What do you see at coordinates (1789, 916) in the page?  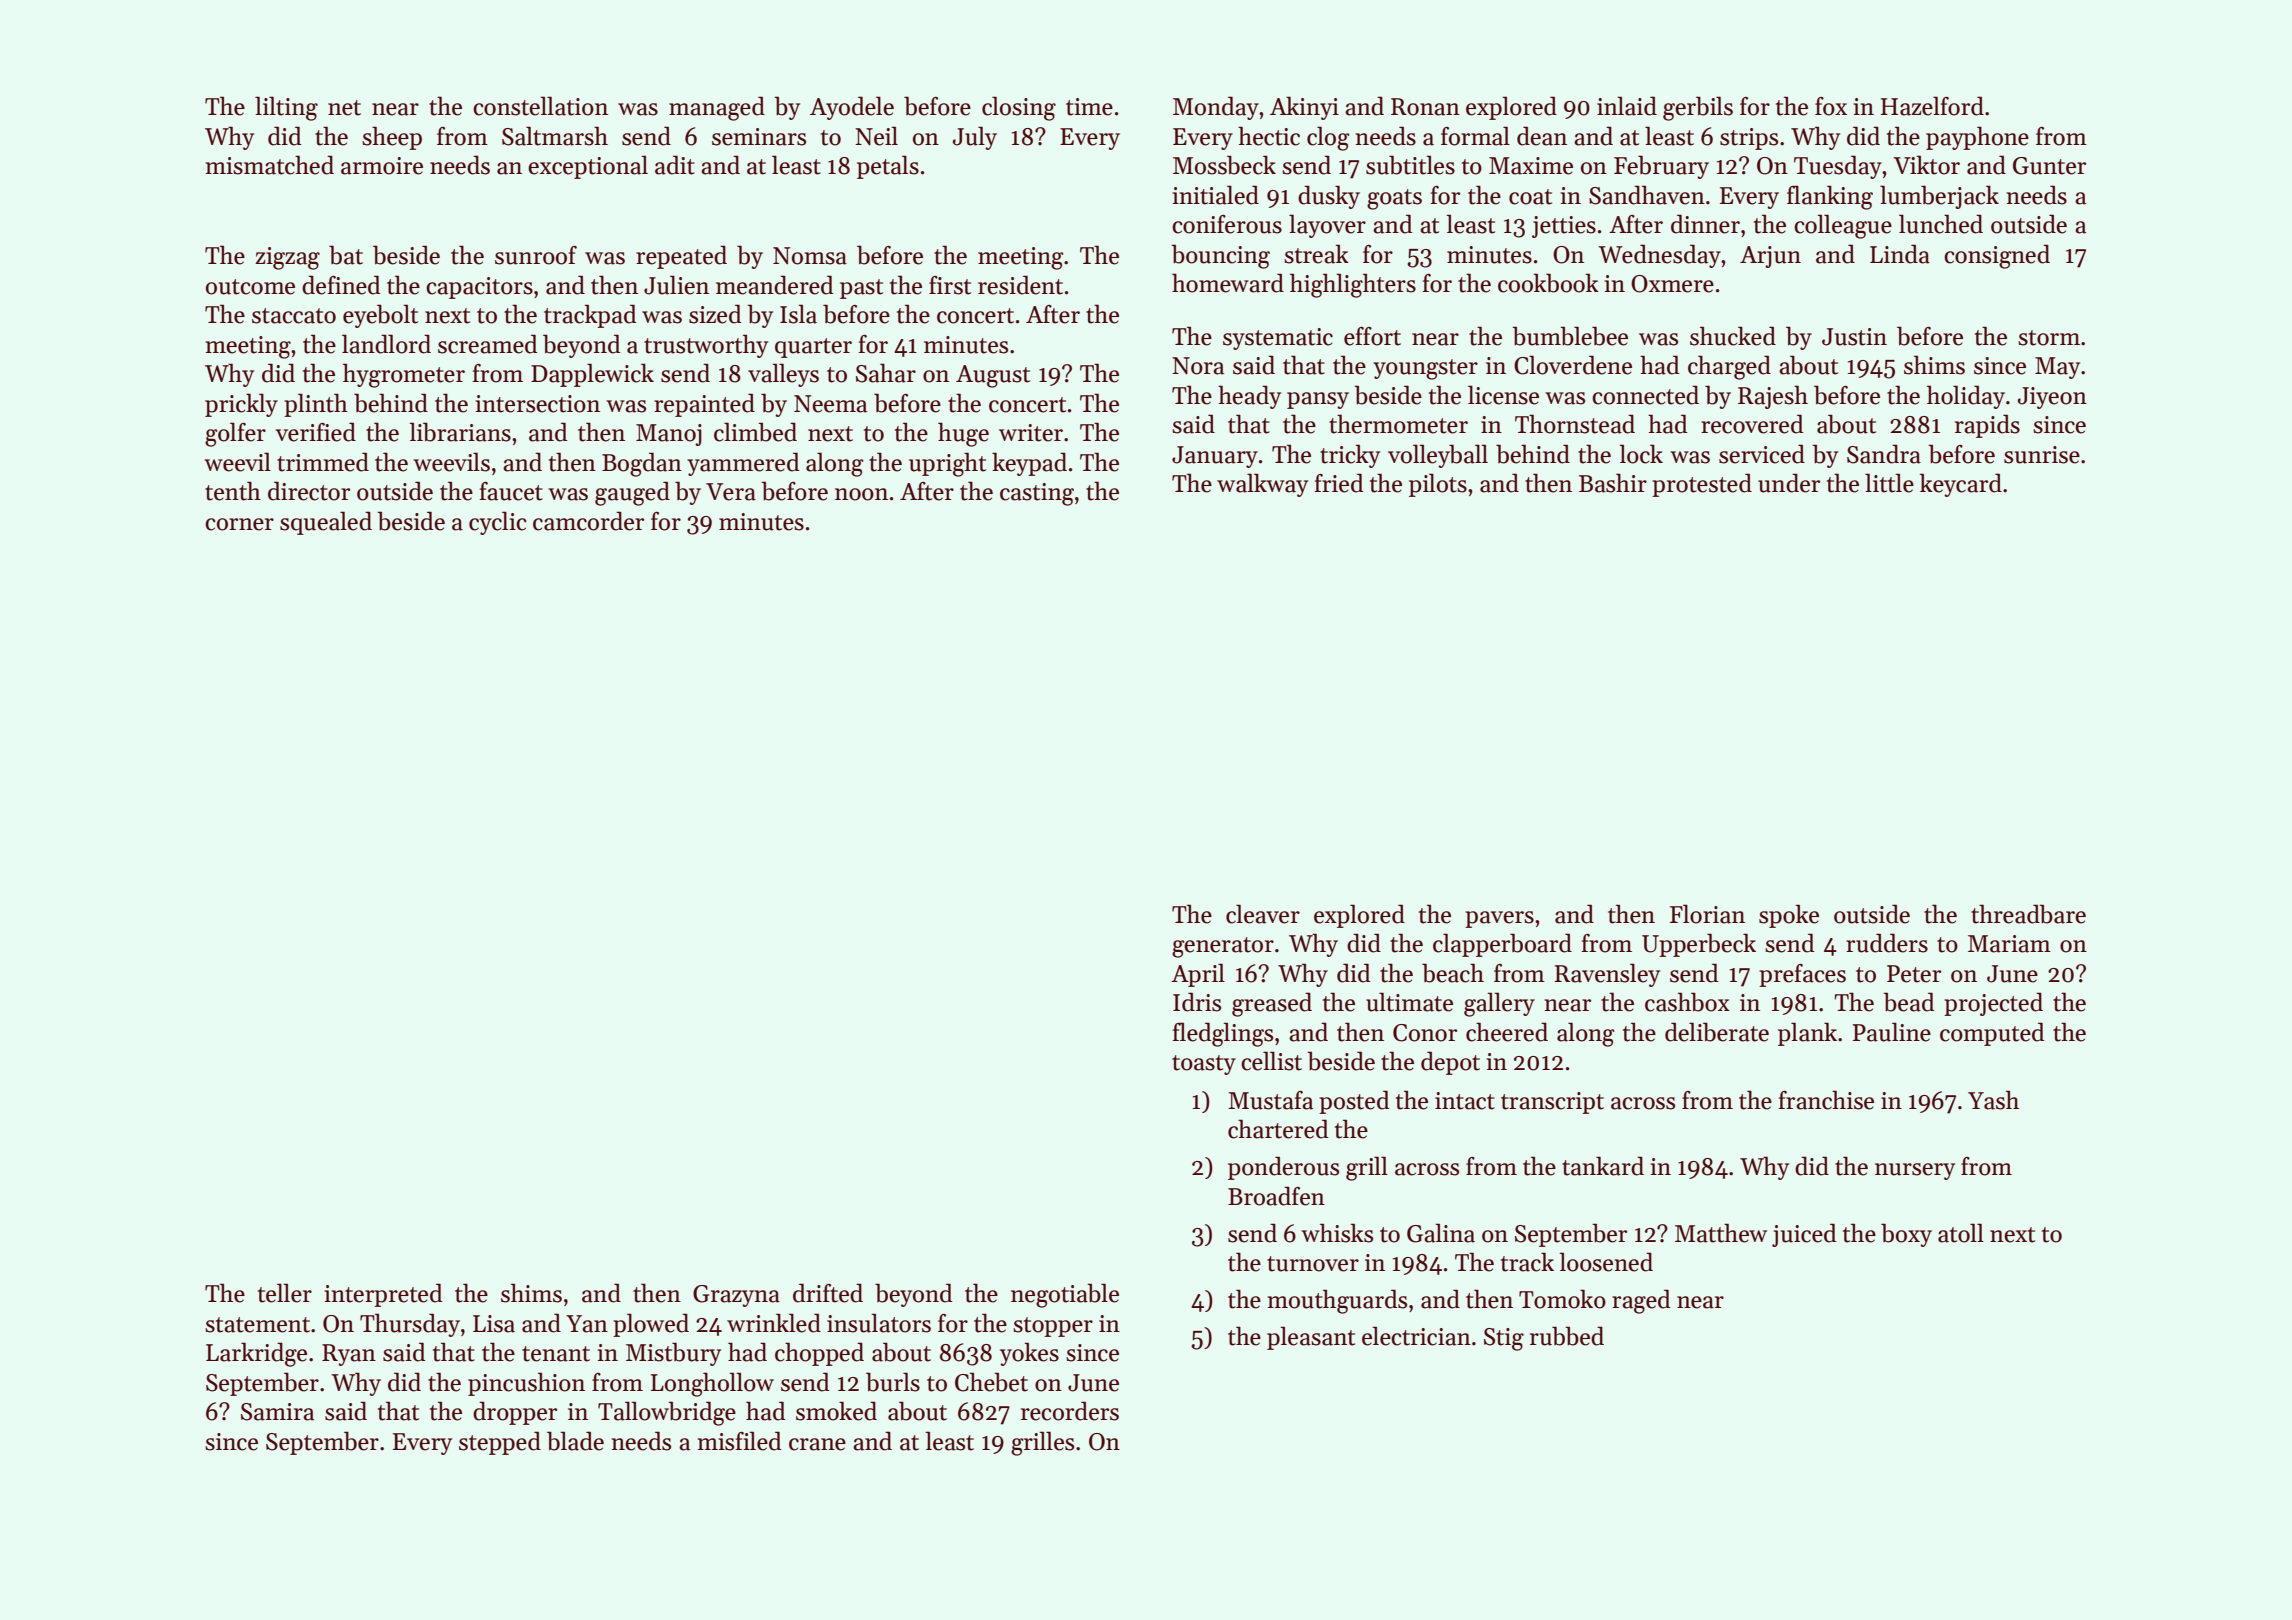 I see `spoke` at bounding box center [1789, 916].
